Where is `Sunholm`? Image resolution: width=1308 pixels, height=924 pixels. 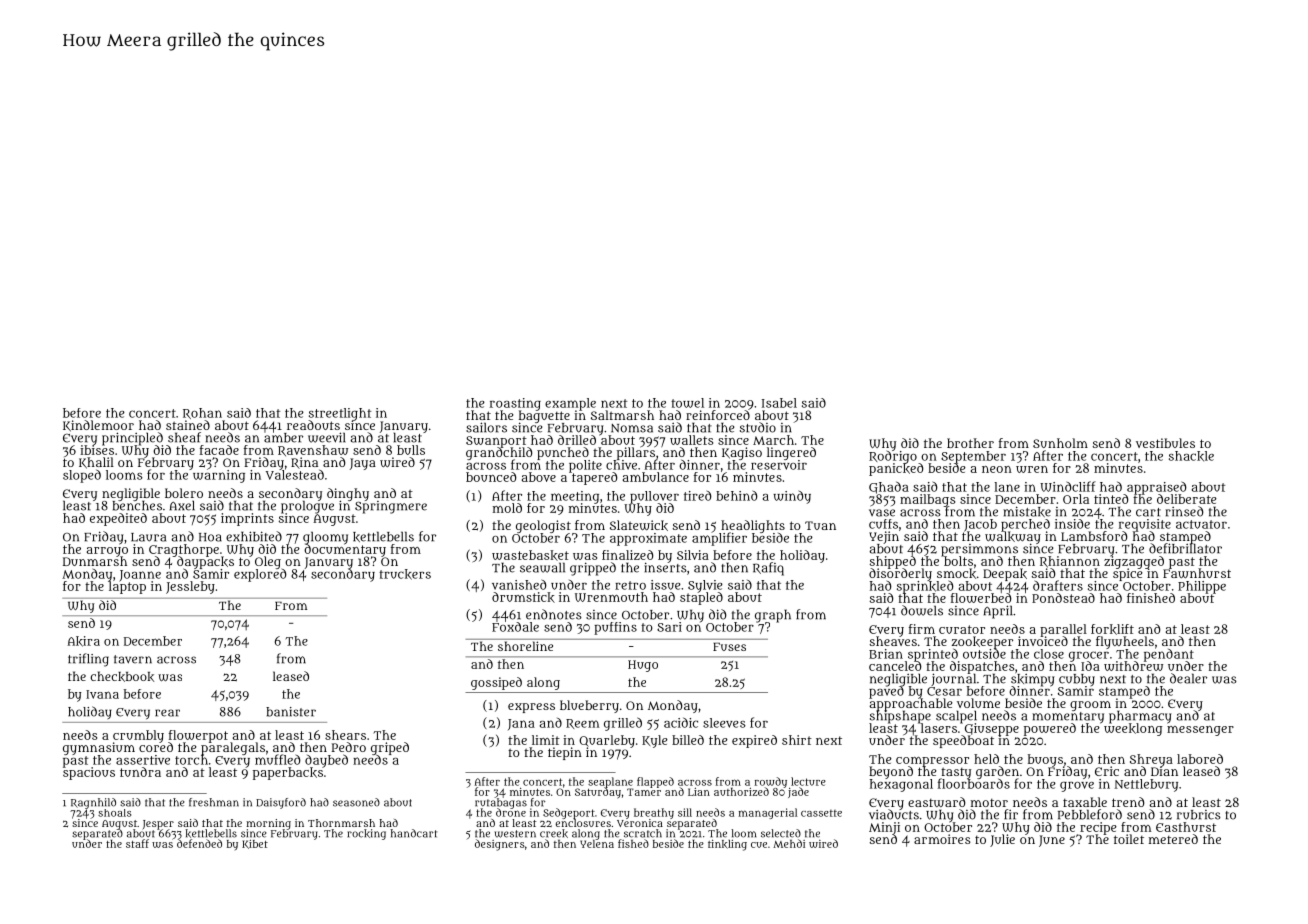 Sunholm is located at coordinates (1060, 443).
